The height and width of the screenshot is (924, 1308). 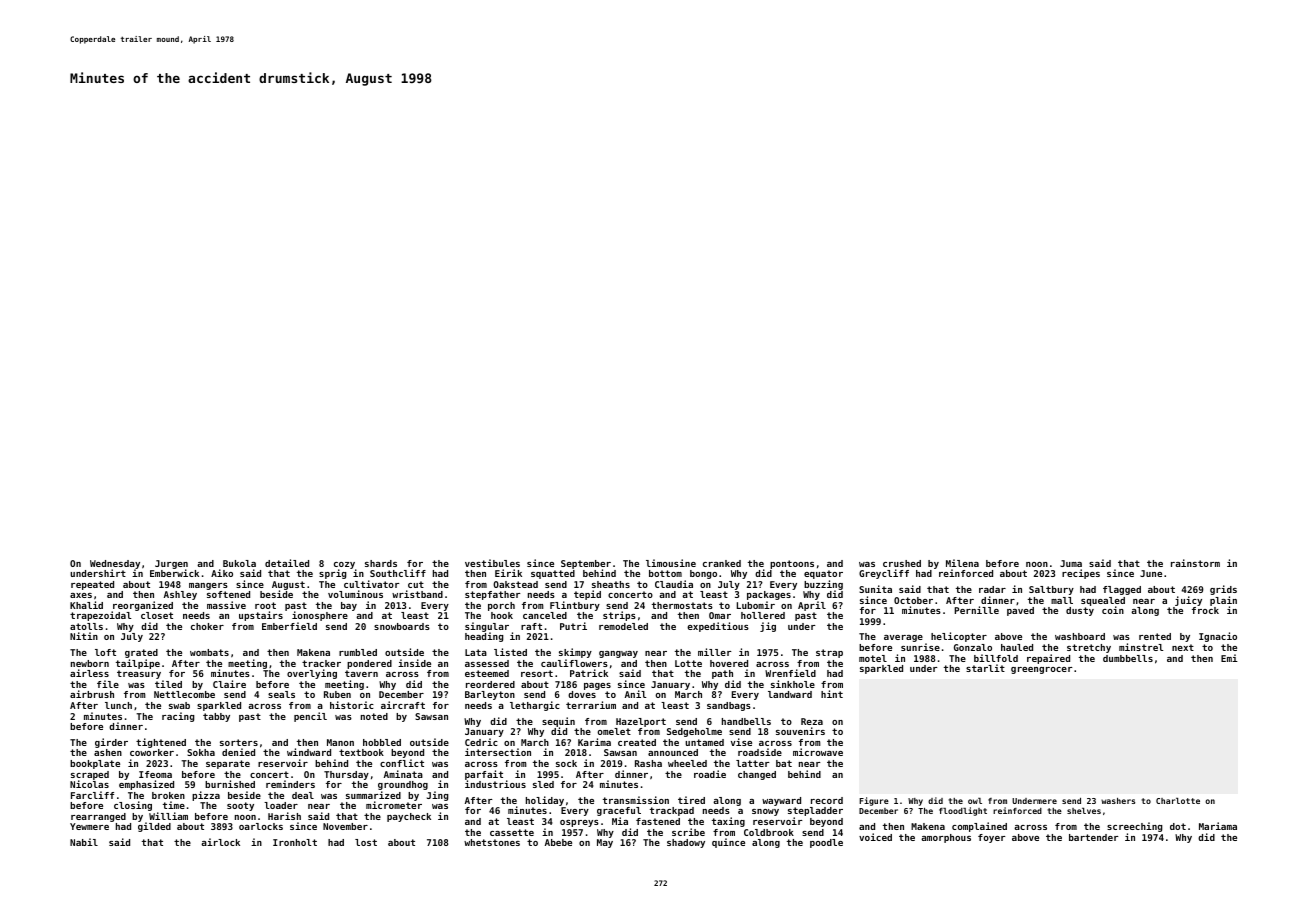 What do you see at coordinates (827, 800) in the screenshot?
I see `record` at bounding box center [827, 800].
